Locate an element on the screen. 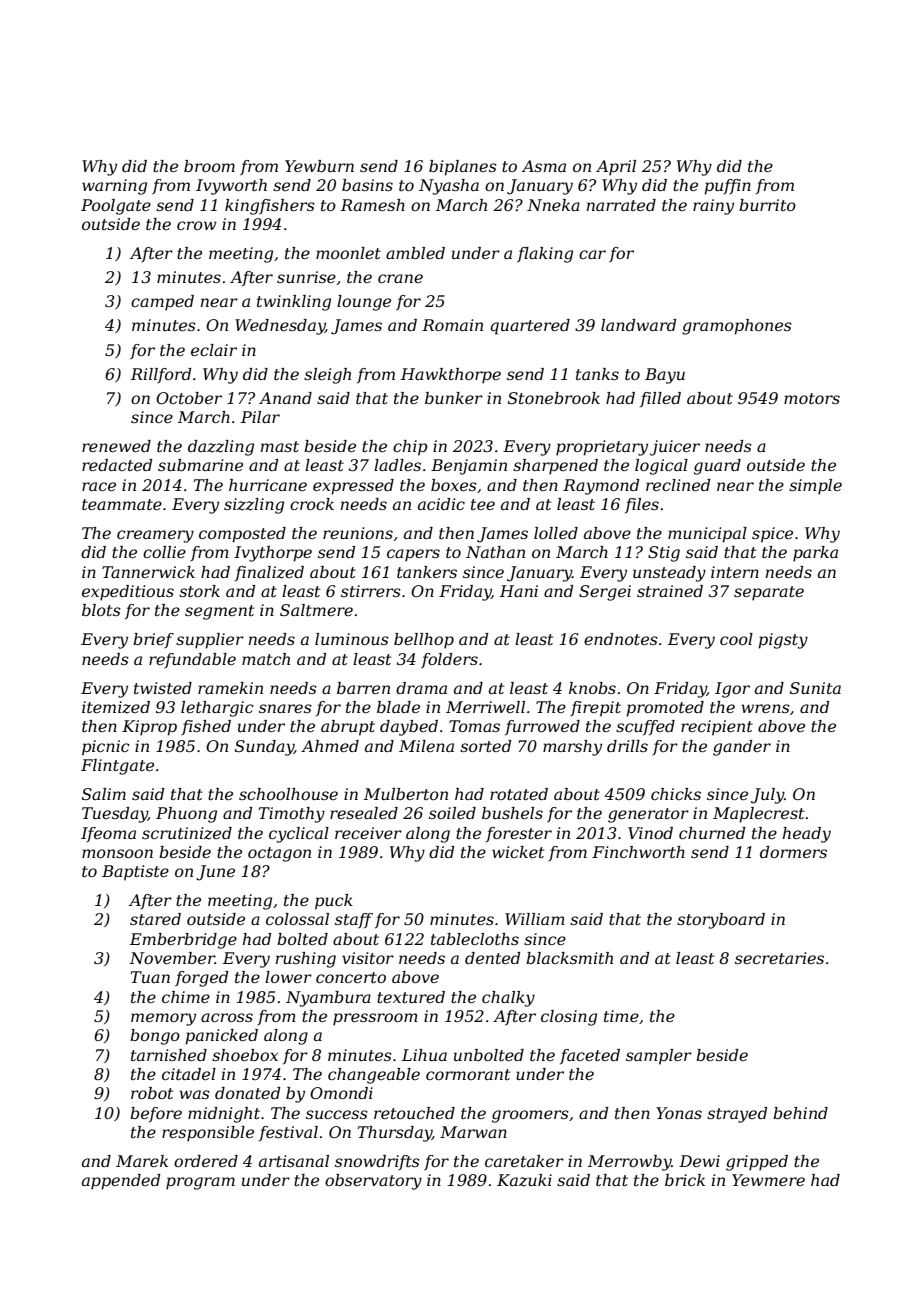 The height and width of the screenshot is (1311, 924). Nyasha is located at coordinates (449, 187).
